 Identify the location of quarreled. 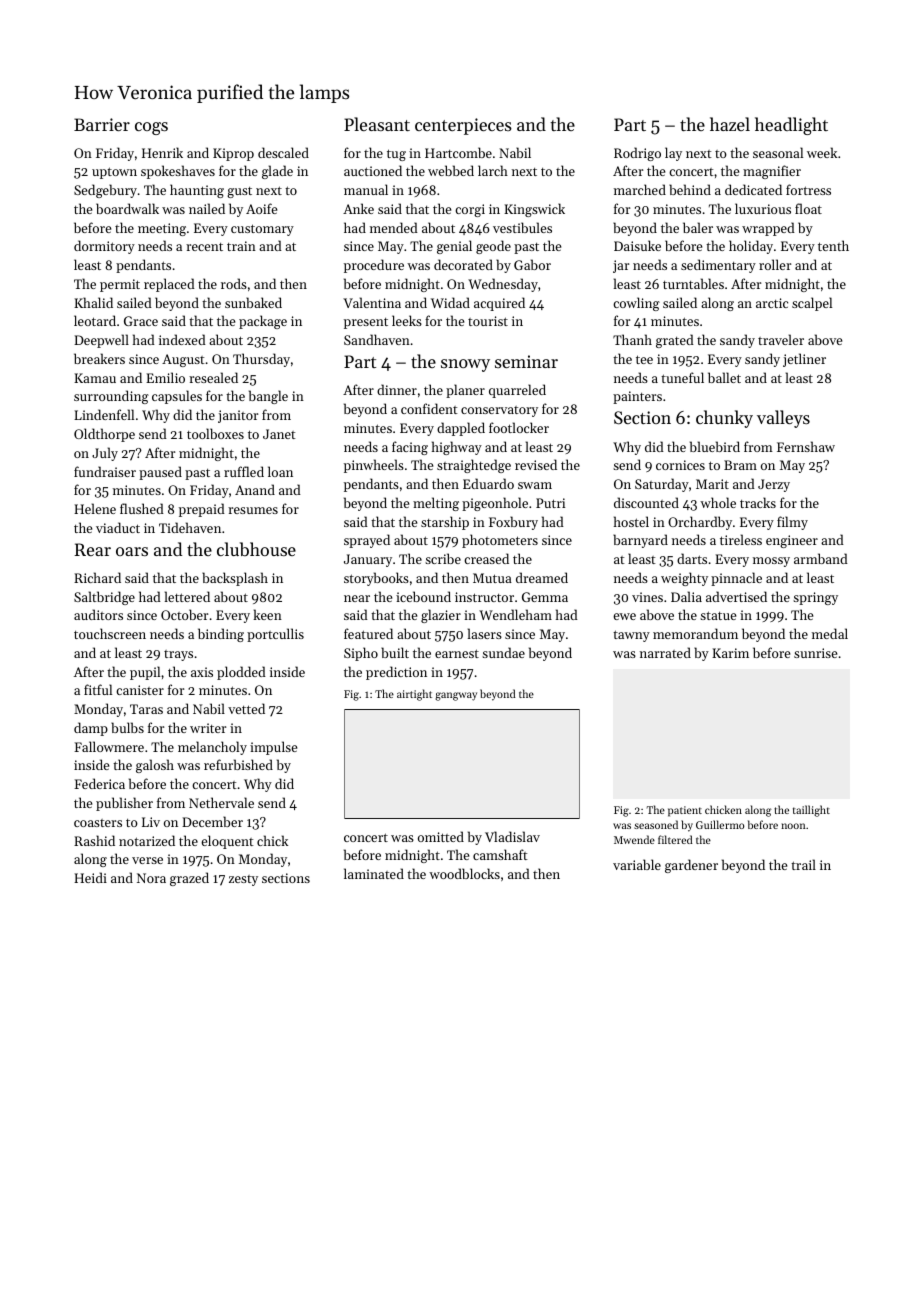
(517, 391).
